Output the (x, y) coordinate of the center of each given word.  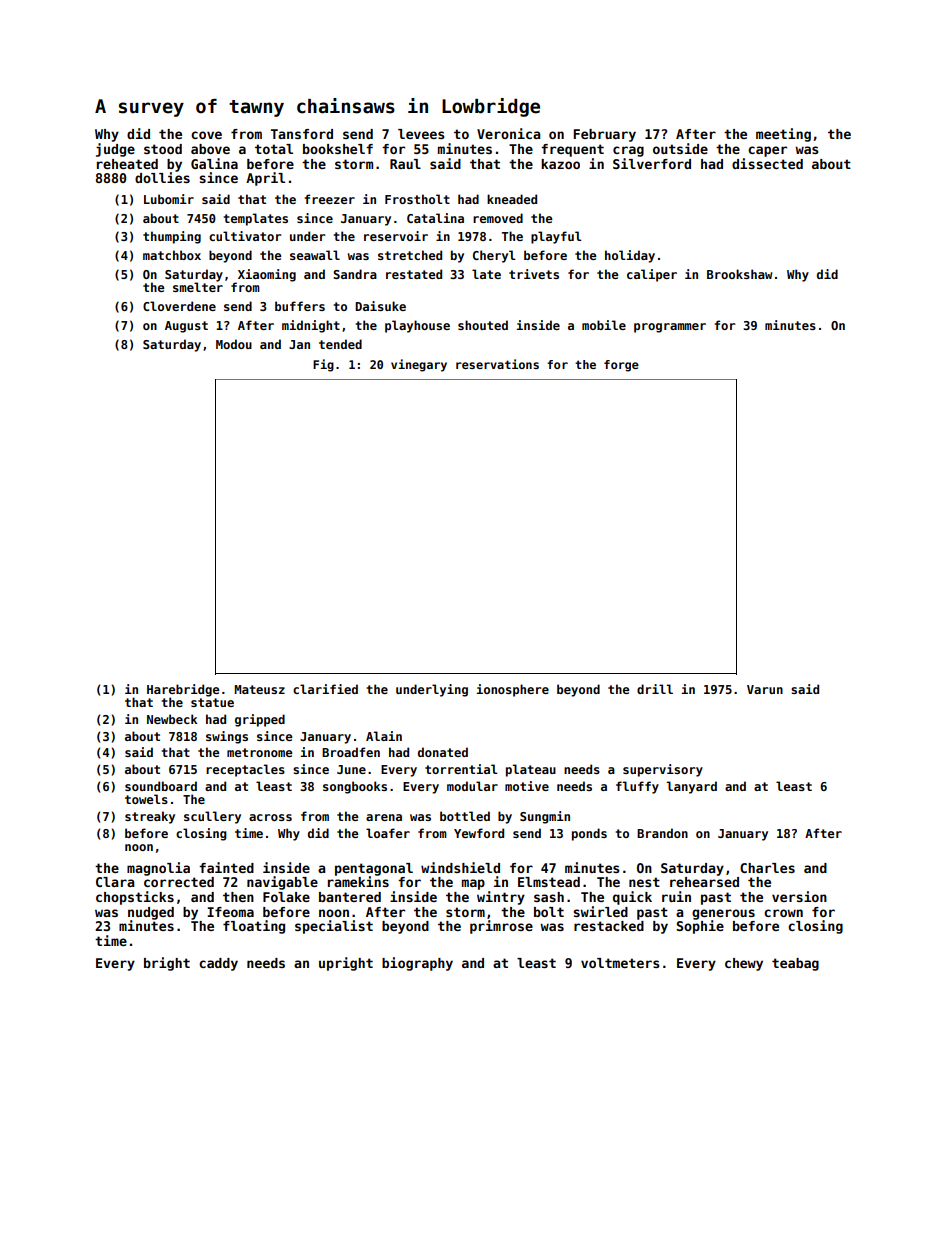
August (186, 327)
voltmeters (620, 963)
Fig (323, 365)
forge (621, 366)
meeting (783, 135)
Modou (234, 344)
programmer (670, 328)
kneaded (512, 199)
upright (346, 964)
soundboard (161, 786)
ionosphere (513, 690)
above (210, 149)
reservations (497, 364)
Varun (765, 689)
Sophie (700, 927)
